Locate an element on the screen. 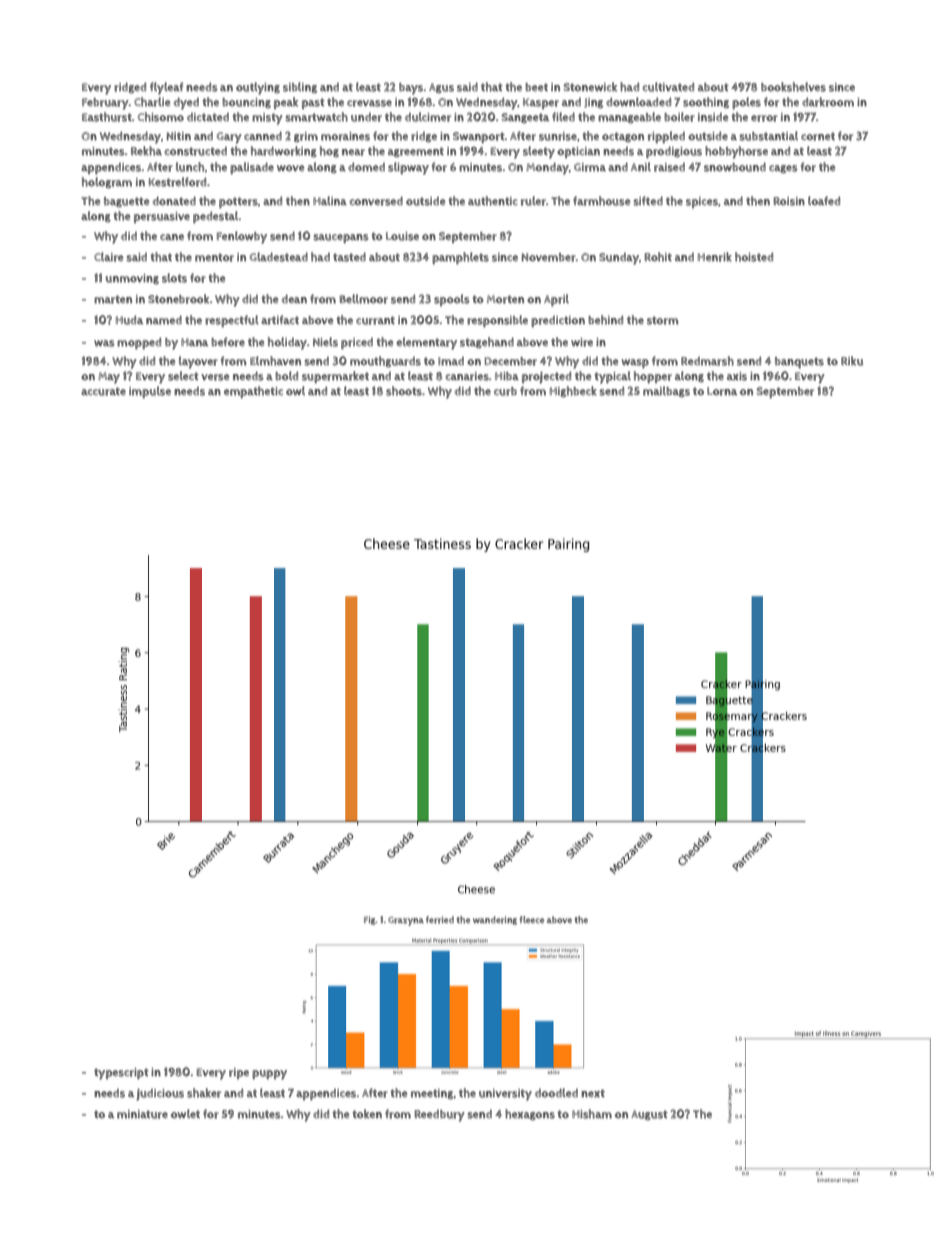 This screenshot has height=1233, width=952. puppy is located at coordinates (269, 1075).
